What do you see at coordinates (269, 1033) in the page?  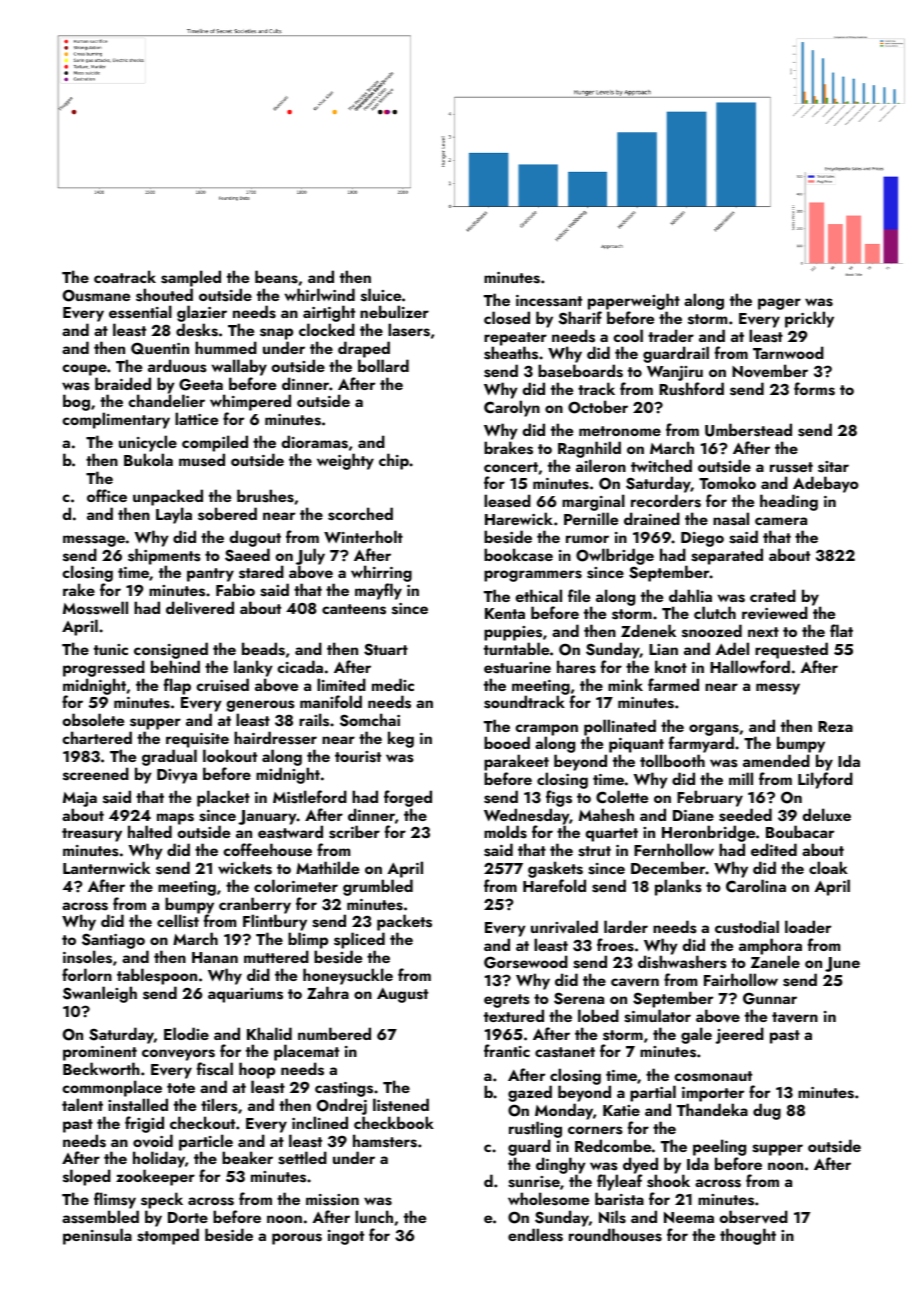 I see `Khalid` at bounding box center [269, 1033].
